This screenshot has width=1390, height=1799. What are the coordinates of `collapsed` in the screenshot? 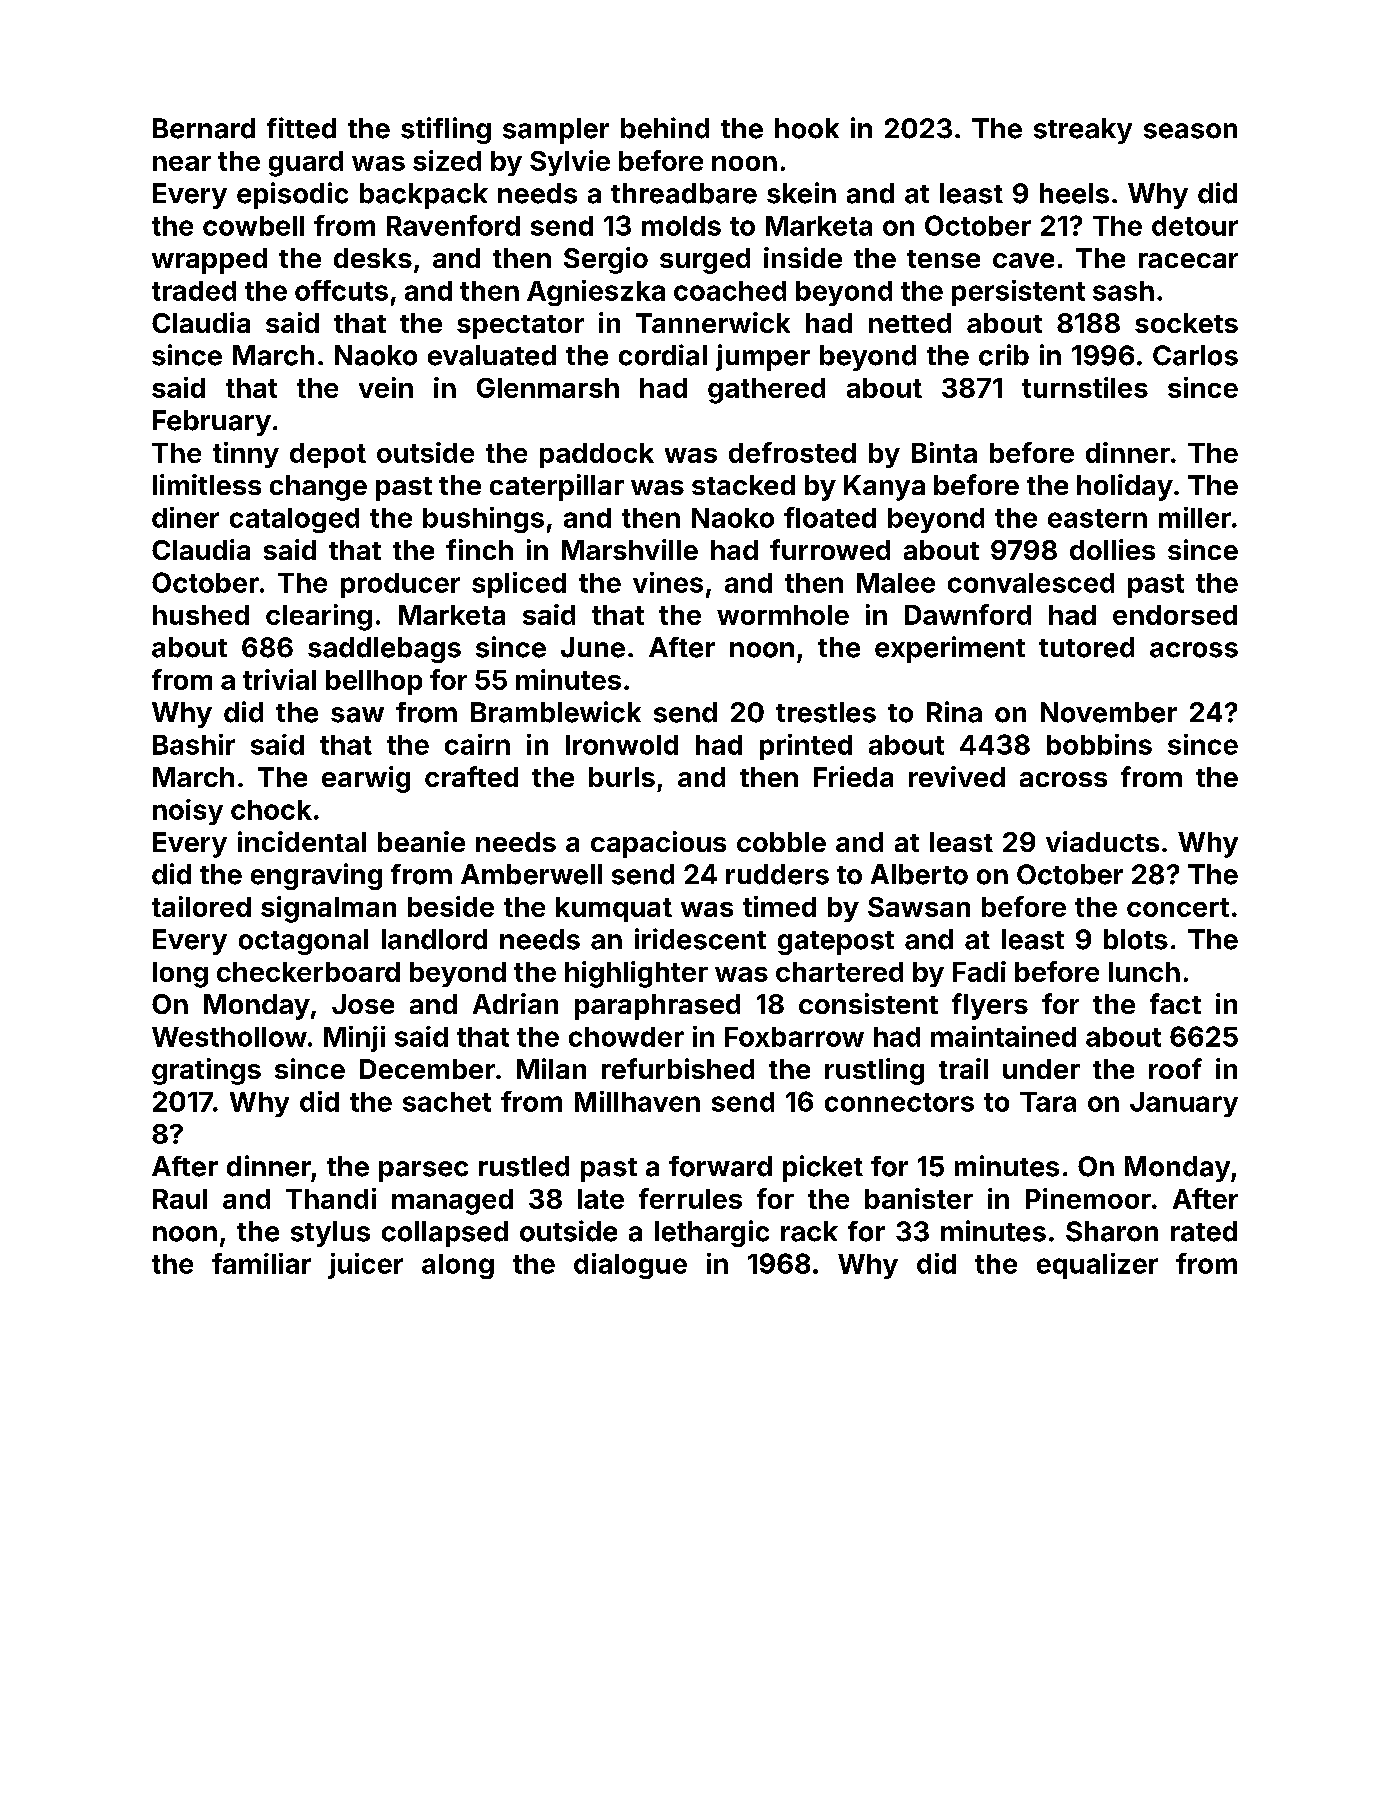 It's located at (445, 1234).
